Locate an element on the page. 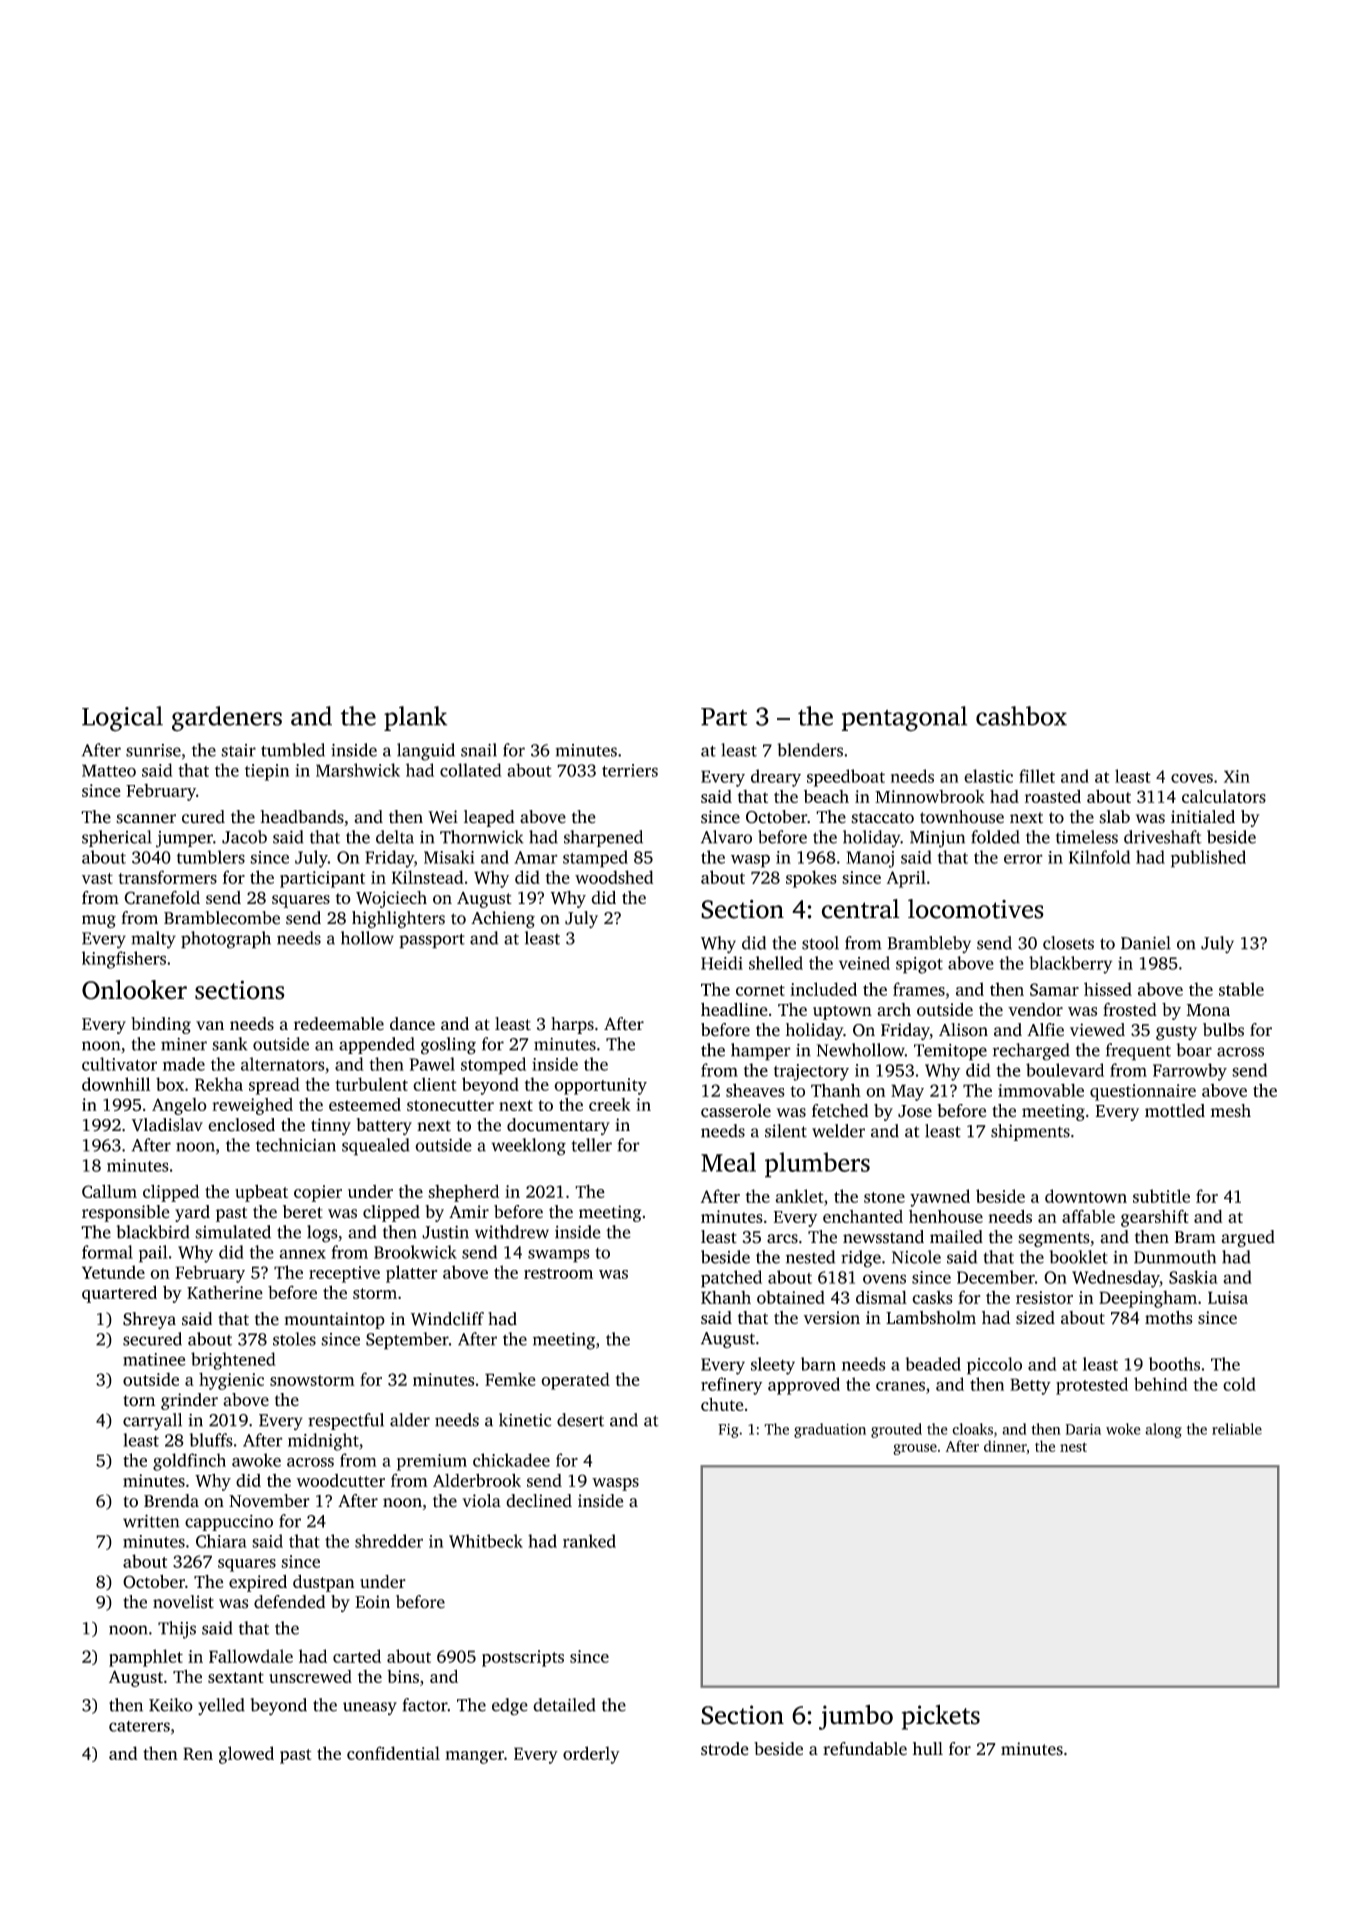 The width and height of the document is (1361, 1926). gardeners is located at coordinates (227, 719).
